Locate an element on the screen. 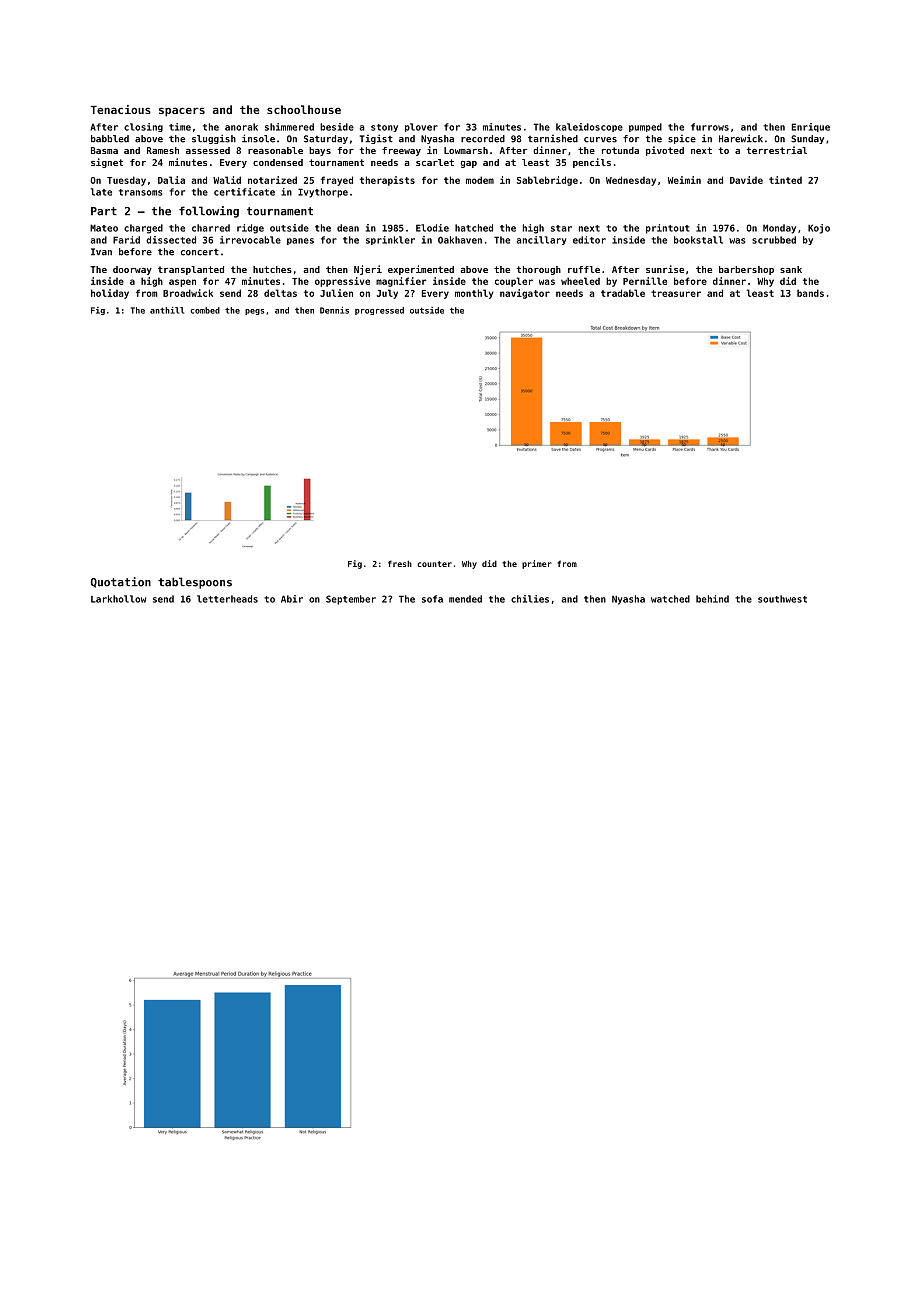 This screenshot has height=1308, width=924. Quotation is located at coordinates (121, 582).
